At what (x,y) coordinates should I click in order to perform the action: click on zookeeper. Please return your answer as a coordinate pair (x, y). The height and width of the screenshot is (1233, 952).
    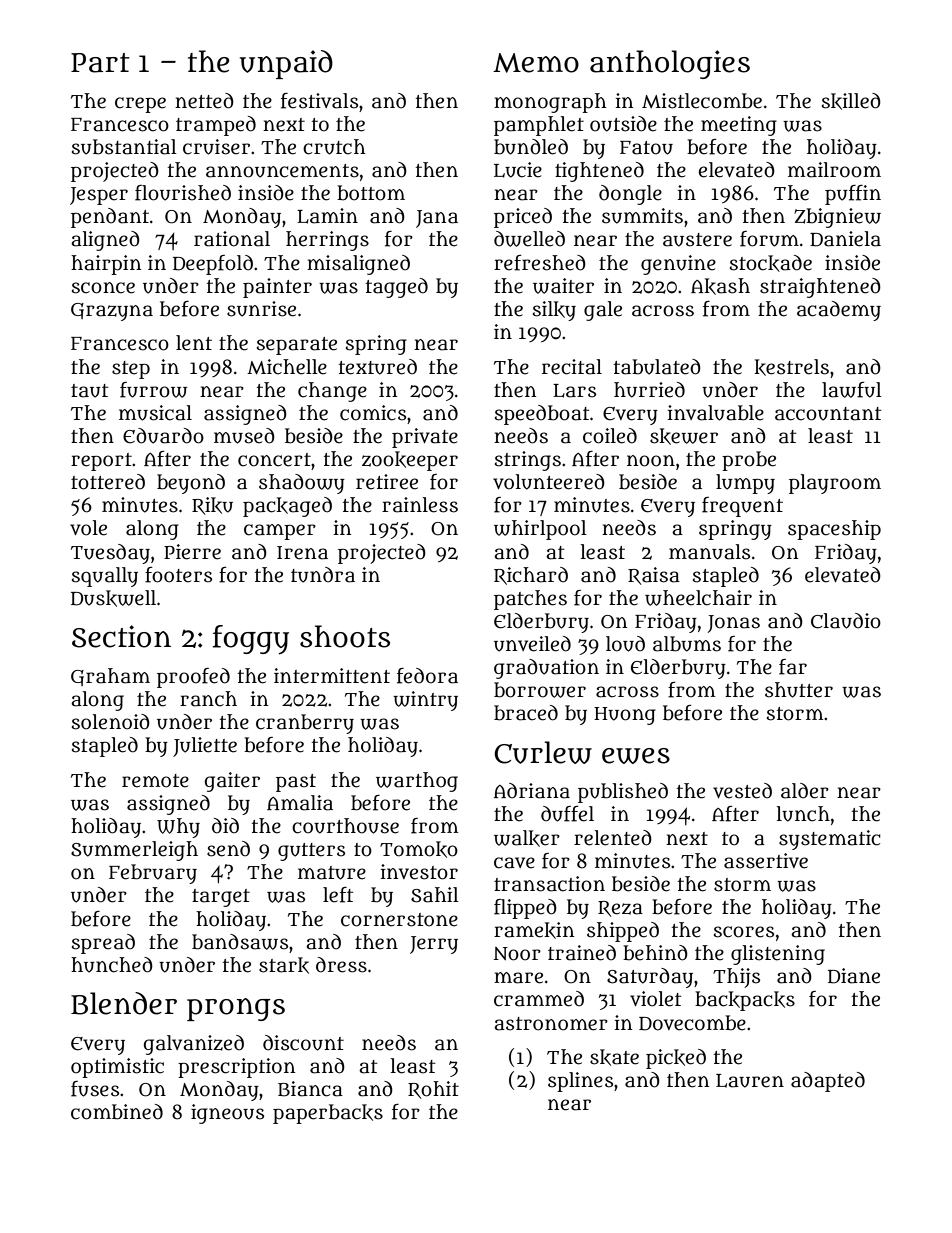
    Looking at the image, I should click on (410, 461).
